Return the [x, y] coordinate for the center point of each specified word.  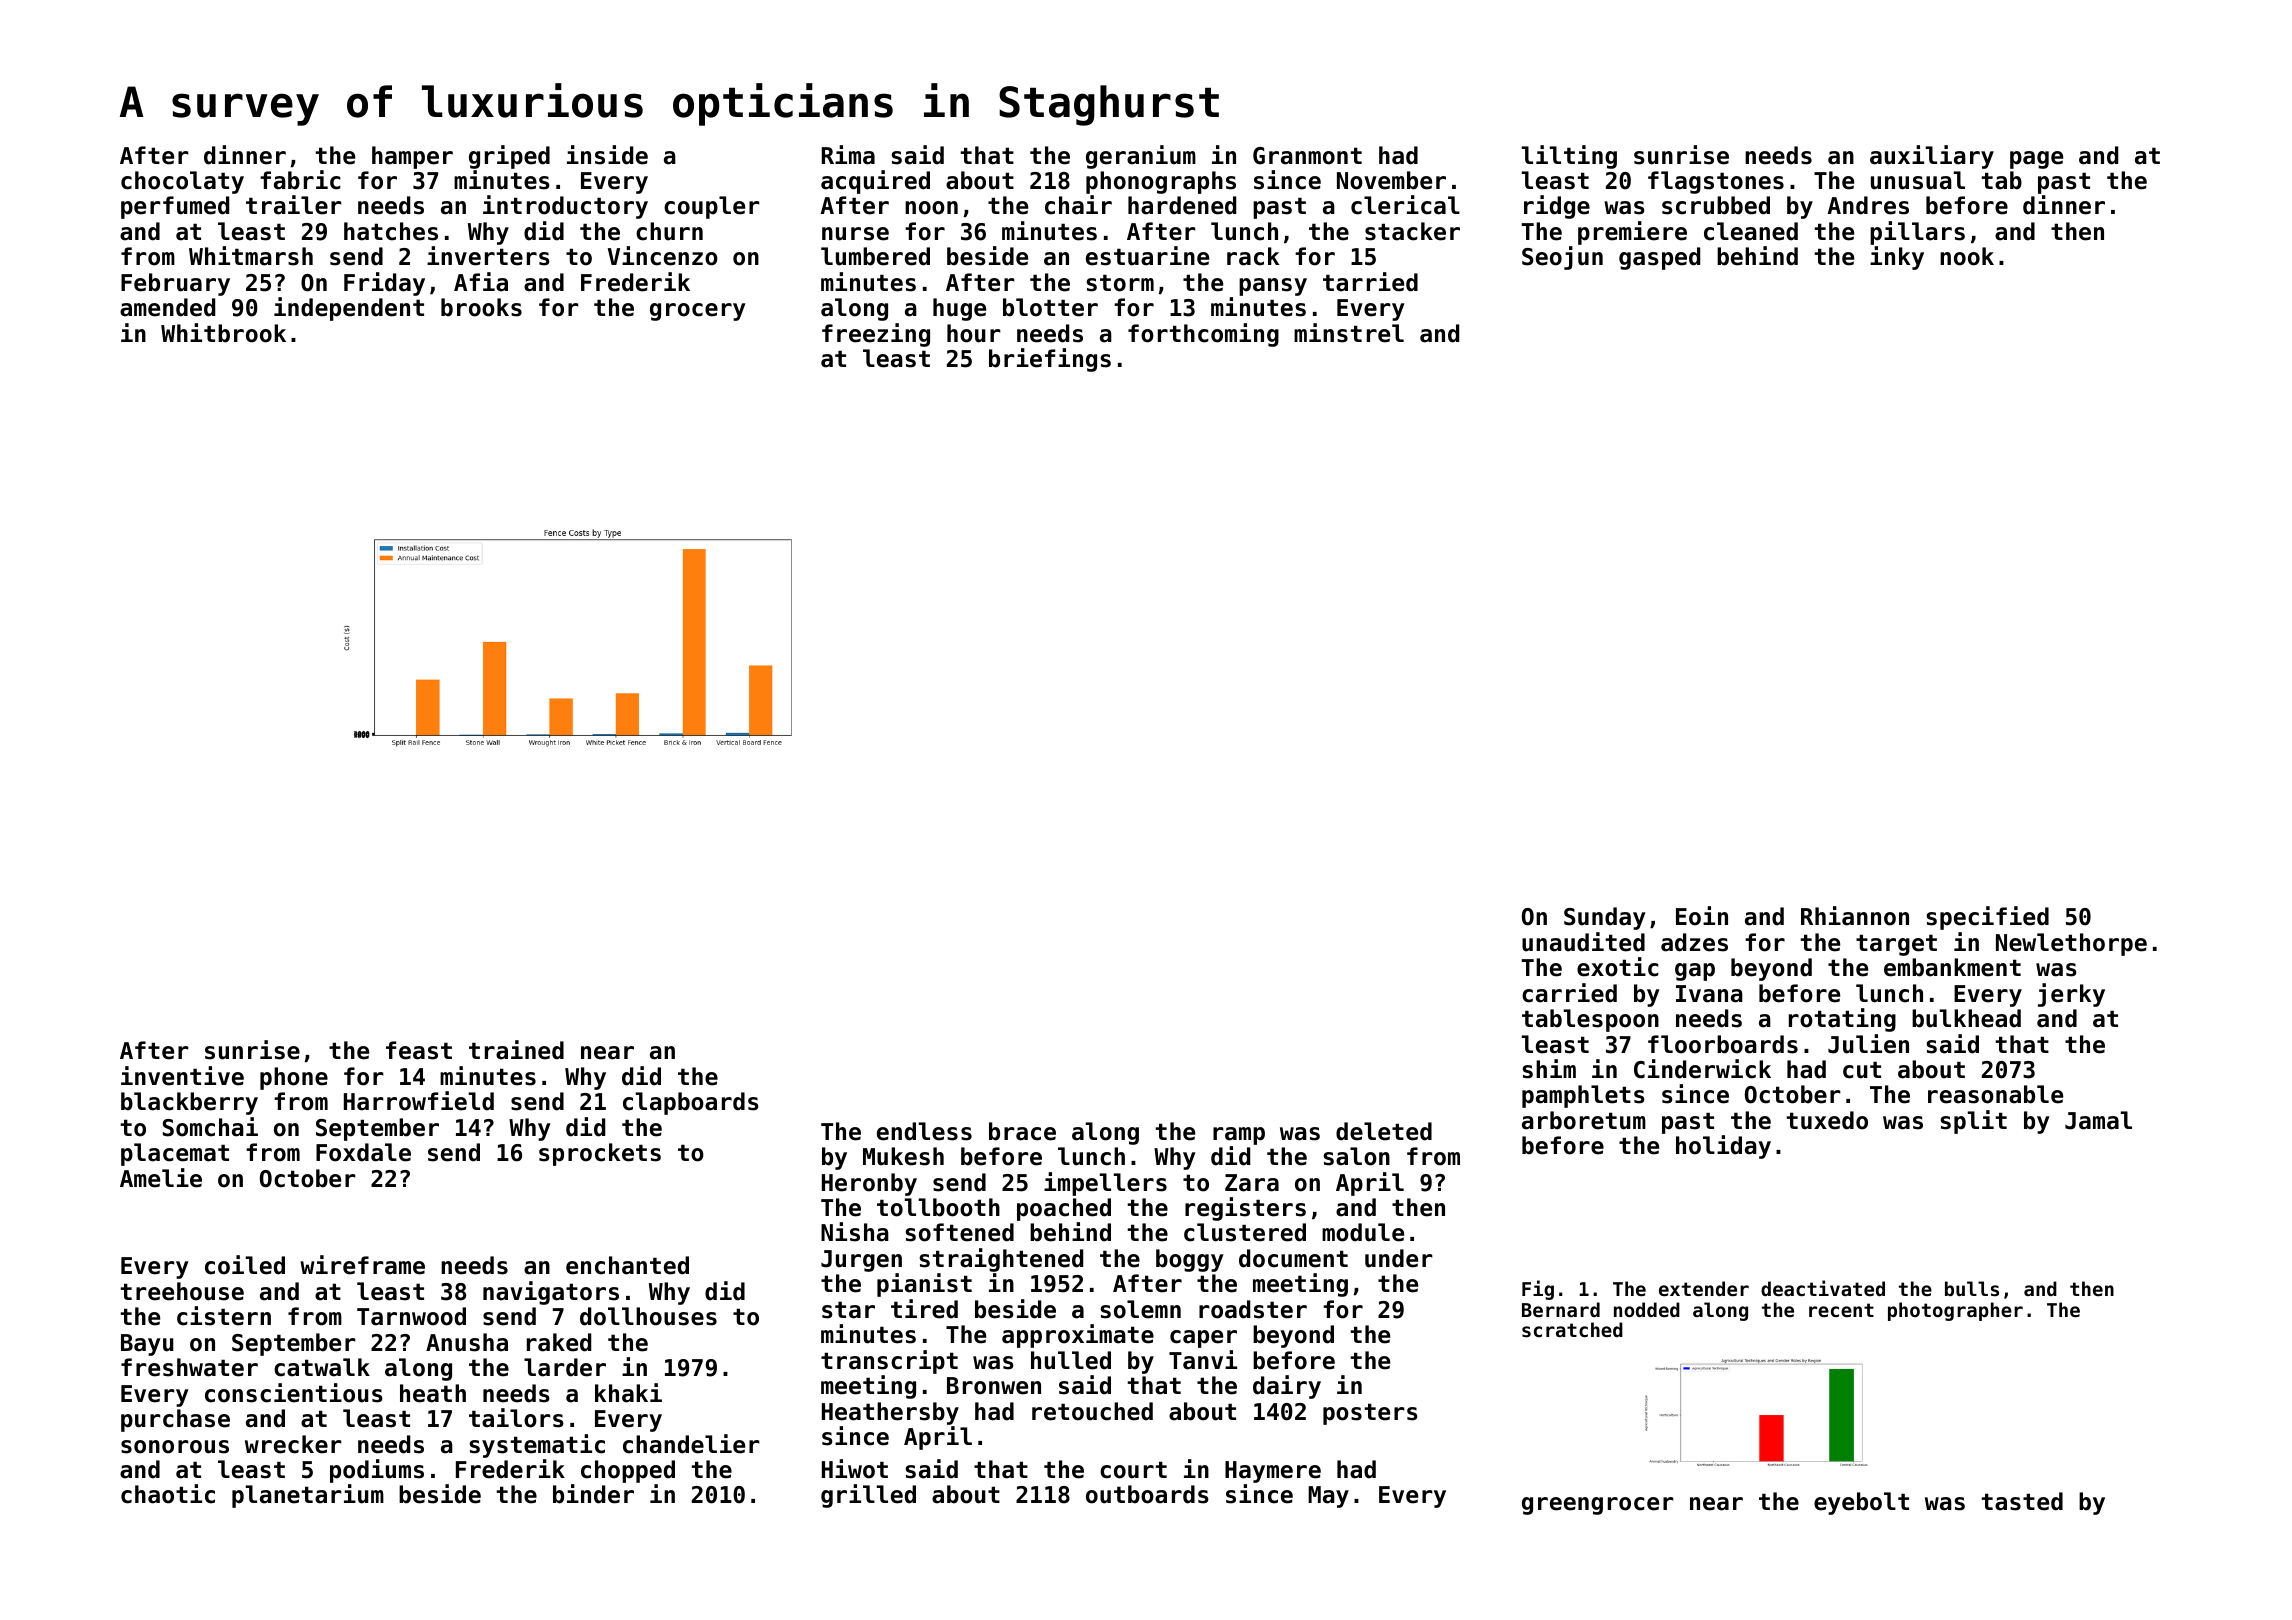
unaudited [1583, 942]
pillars [1917, 233]
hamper [412, 157]
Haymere [1273, 1472]
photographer [1955, 1311]
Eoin [1702, 916]
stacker [1412, 231]
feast [419, 1050]
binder [593, 1494]
